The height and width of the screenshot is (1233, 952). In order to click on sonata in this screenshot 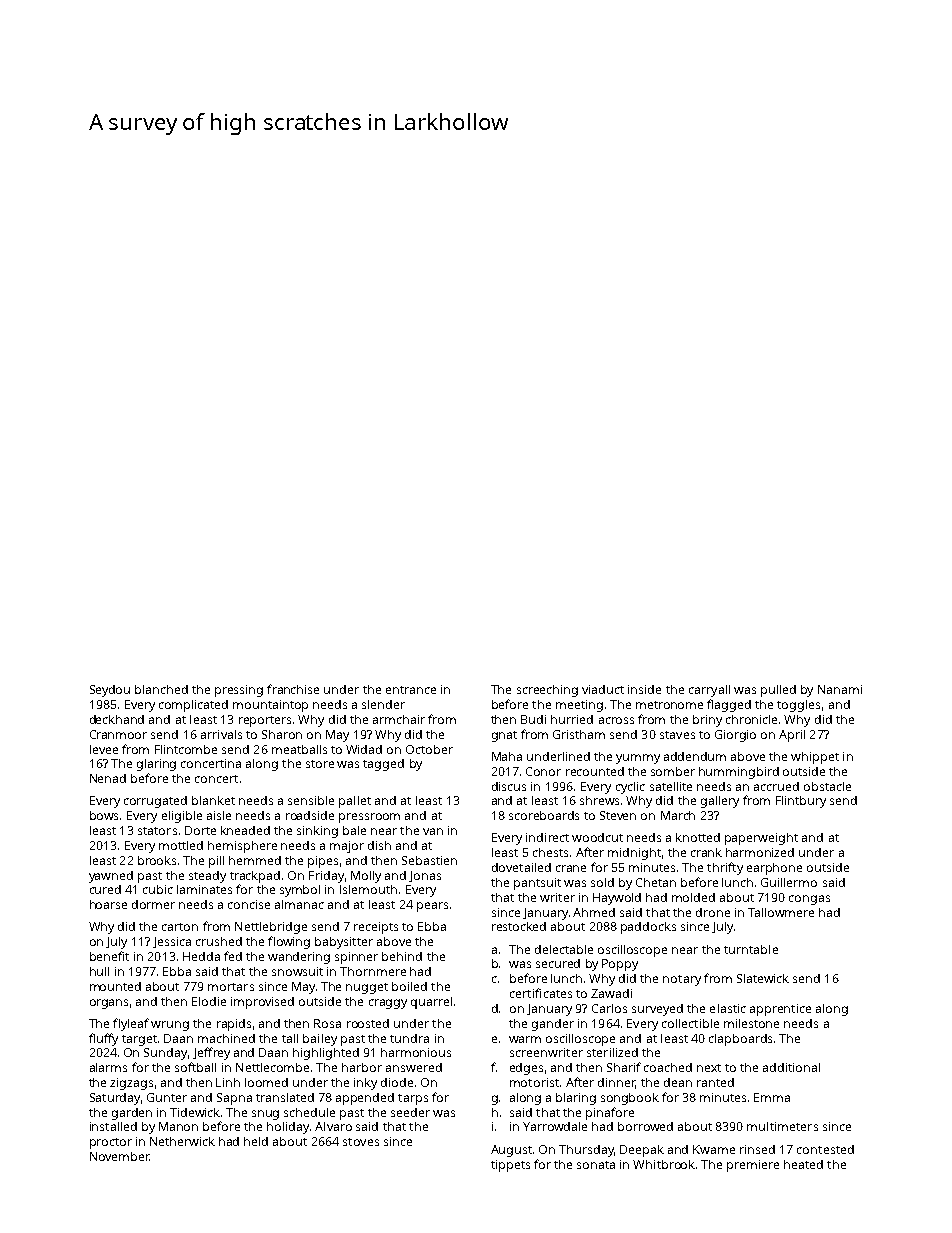, I will do `click(596, 1165)`.
